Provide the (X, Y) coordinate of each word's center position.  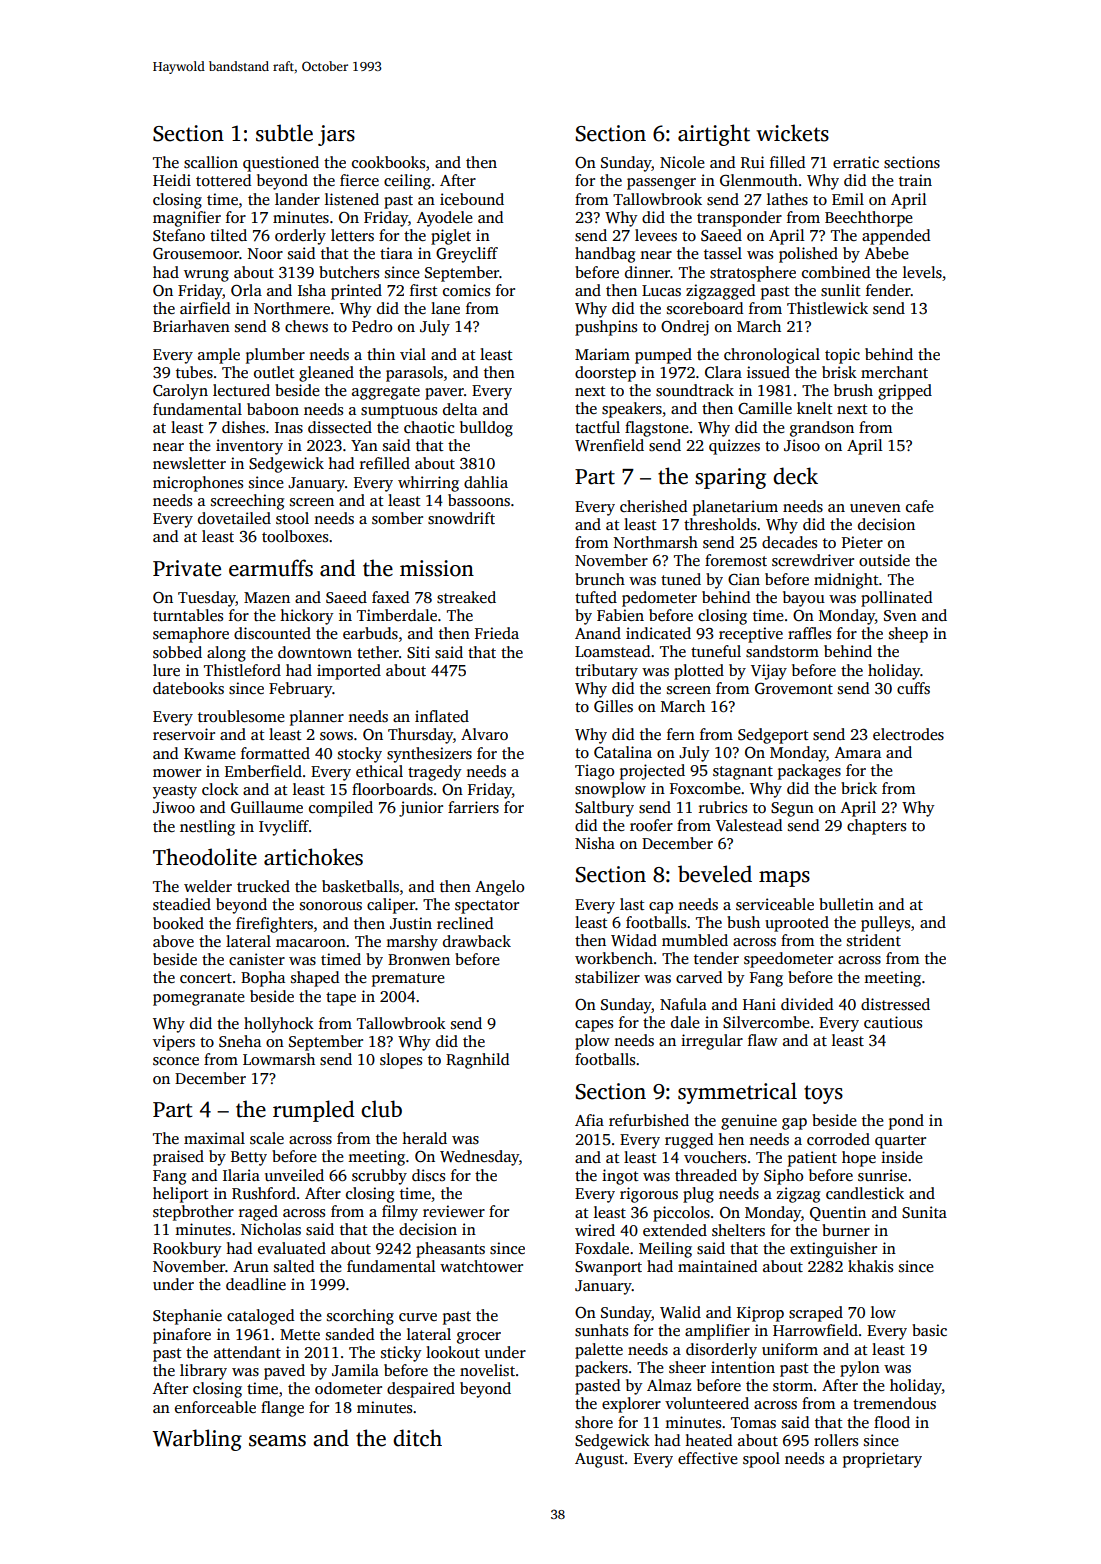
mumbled (695, 940)
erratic (856, 162)
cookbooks (388, 162)
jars (336, 135)
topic (842, 356)
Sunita (924, 1212)
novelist (487, 1370)
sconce (176, 1061)
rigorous (649, 1195)
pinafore (182, 1336)
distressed (895, 1004)
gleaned (326, 374)
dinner (648, 272)
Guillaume (267, 807)
